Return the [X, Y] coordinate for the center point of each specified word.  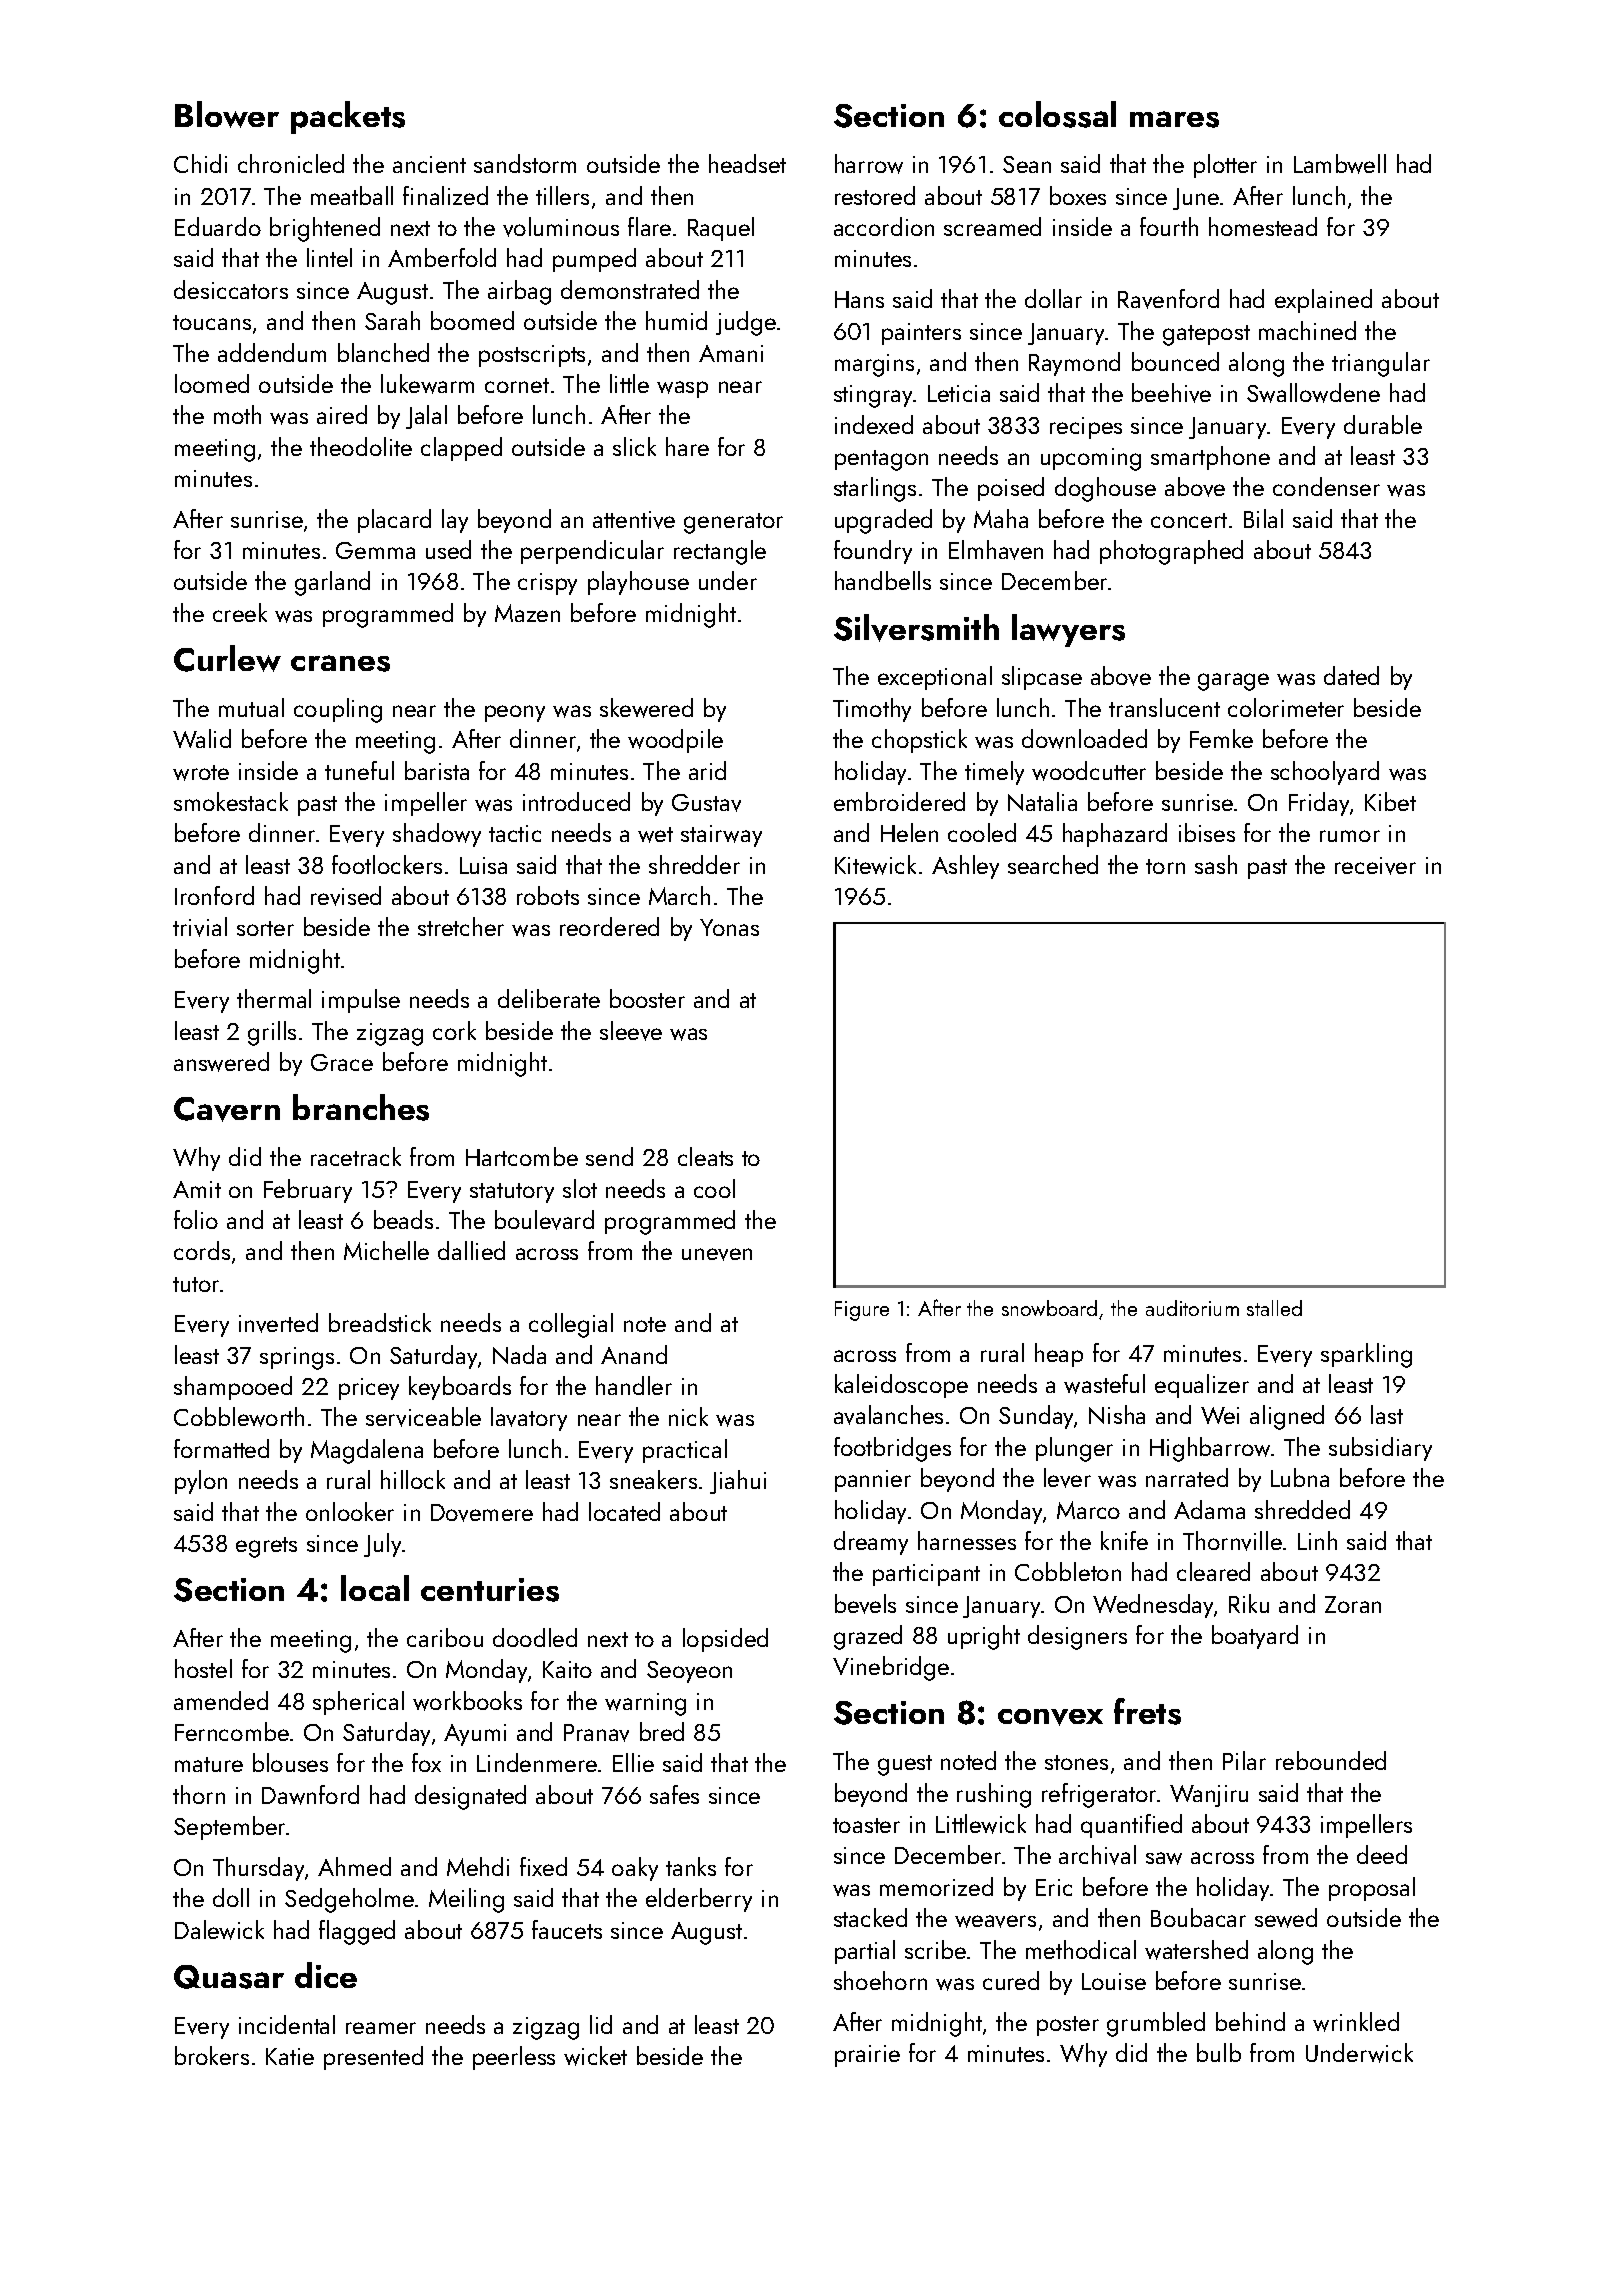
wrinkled [1356, 2022]
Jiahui [738, 1482]
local [375, 1588]
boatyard [1255, 1637]
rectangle [720, 552]
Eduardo [218, 226]
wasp [682, 389]
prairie [867, 2056]
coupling [338, 710]
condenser [1326, 486]
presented [373, 2058]
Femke [1221, 738]
